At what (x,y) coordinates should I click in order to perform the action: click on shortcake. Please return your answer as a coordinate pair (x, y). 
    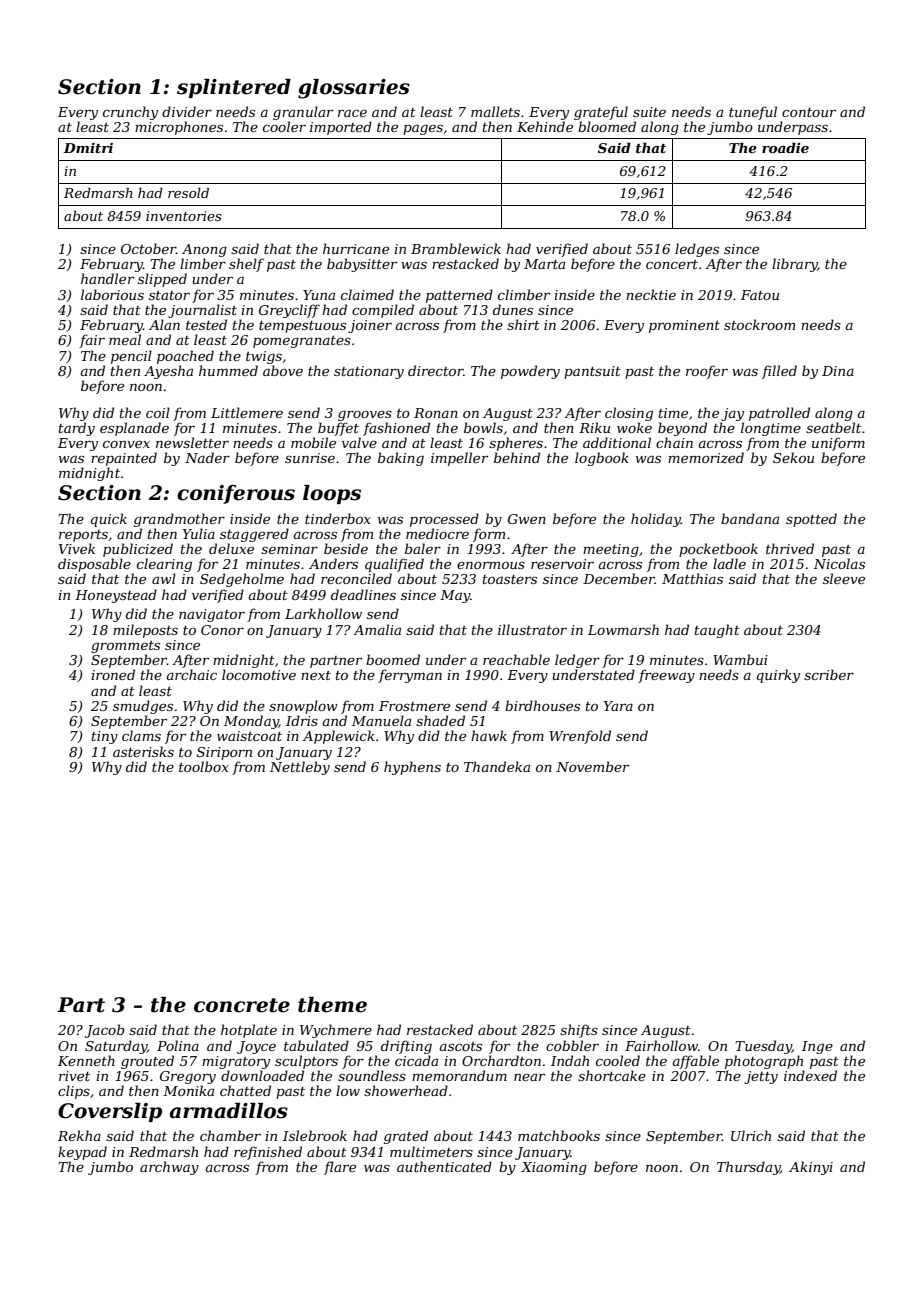
    Looking at the image, I should click on (612, 1075).
